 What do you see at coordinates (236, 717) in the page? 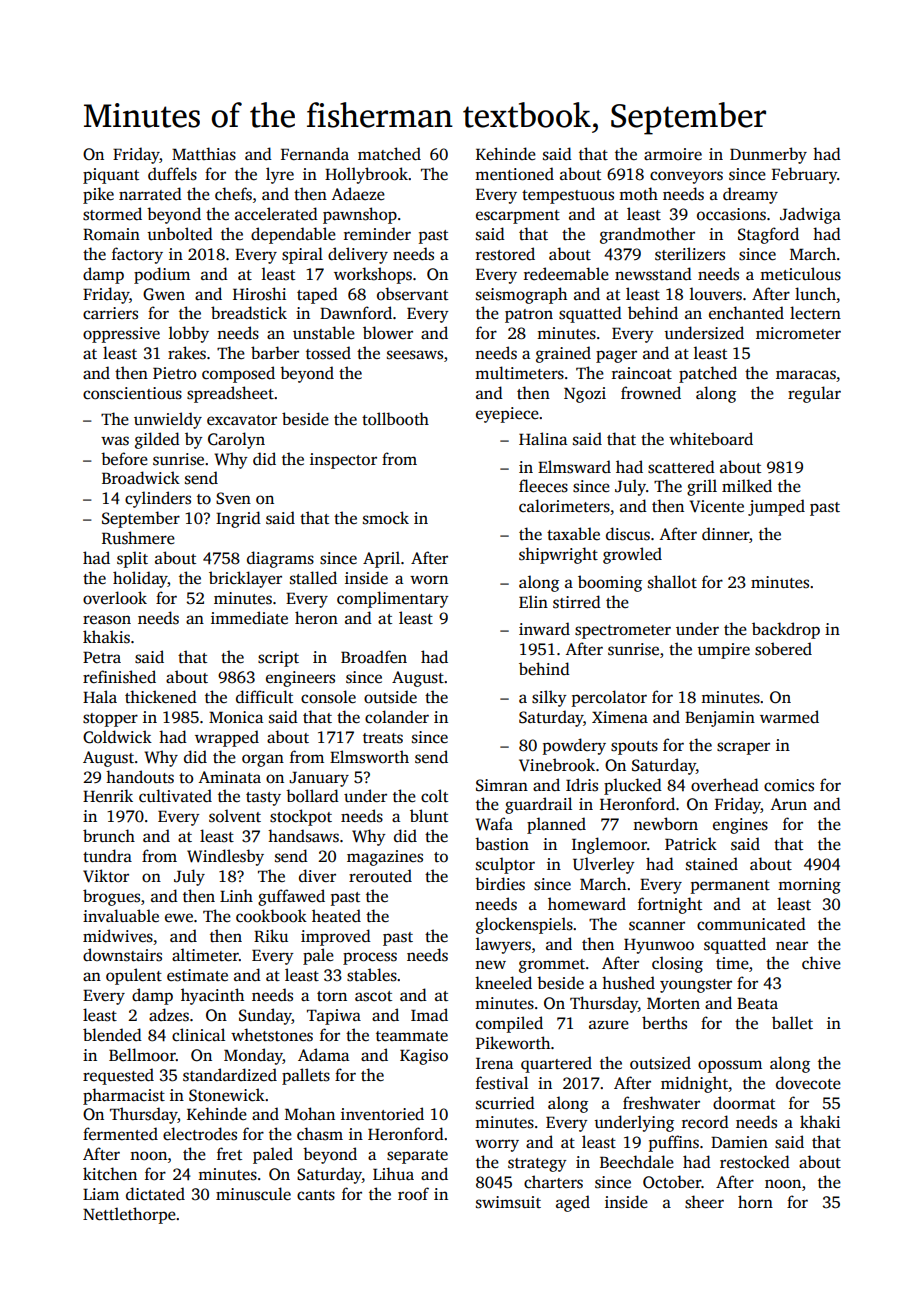
I see `Monica` at bounding box center [236, 717].
